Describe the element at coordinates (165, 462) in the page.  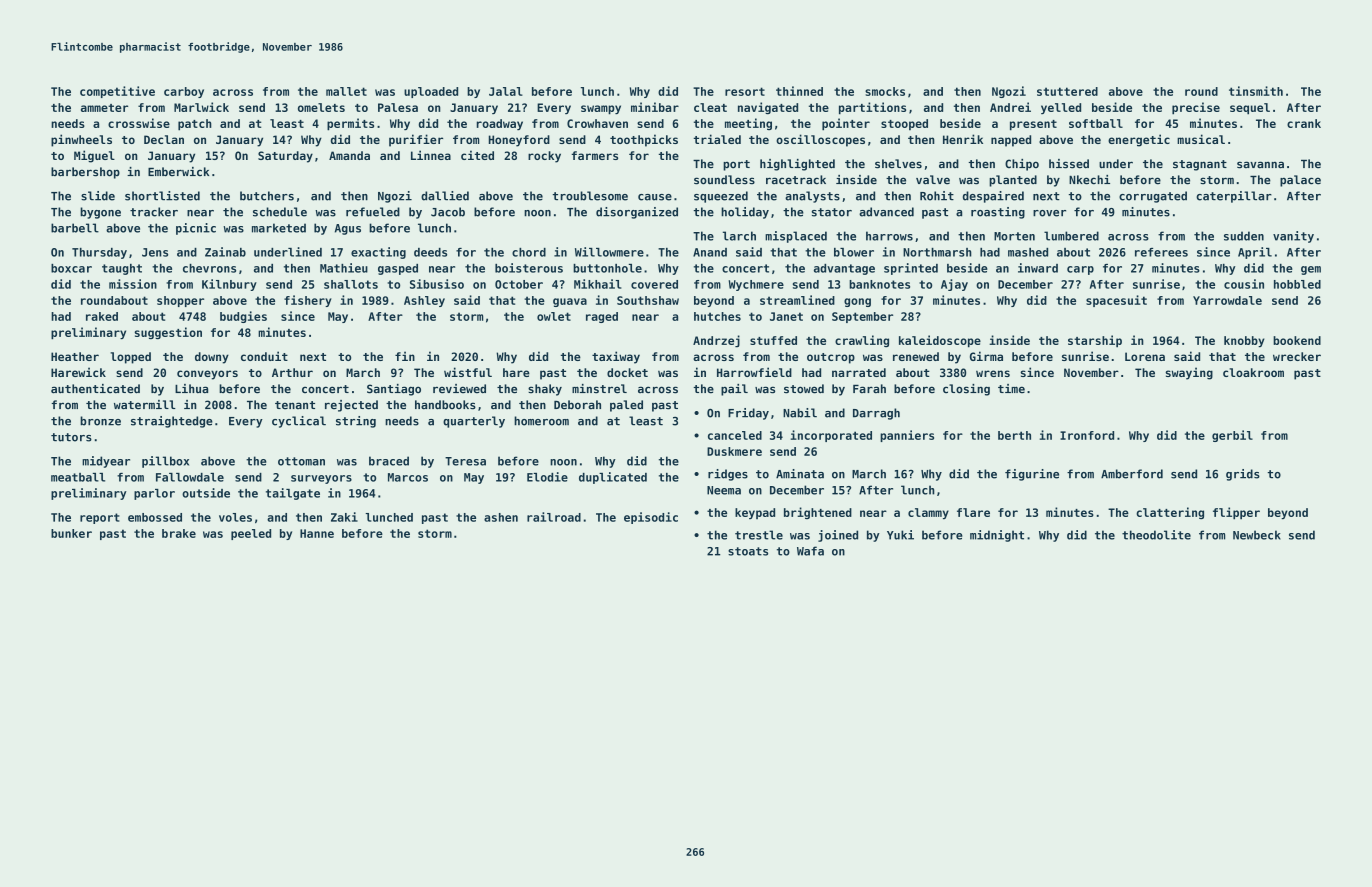
I see `pillbox` at that location.
